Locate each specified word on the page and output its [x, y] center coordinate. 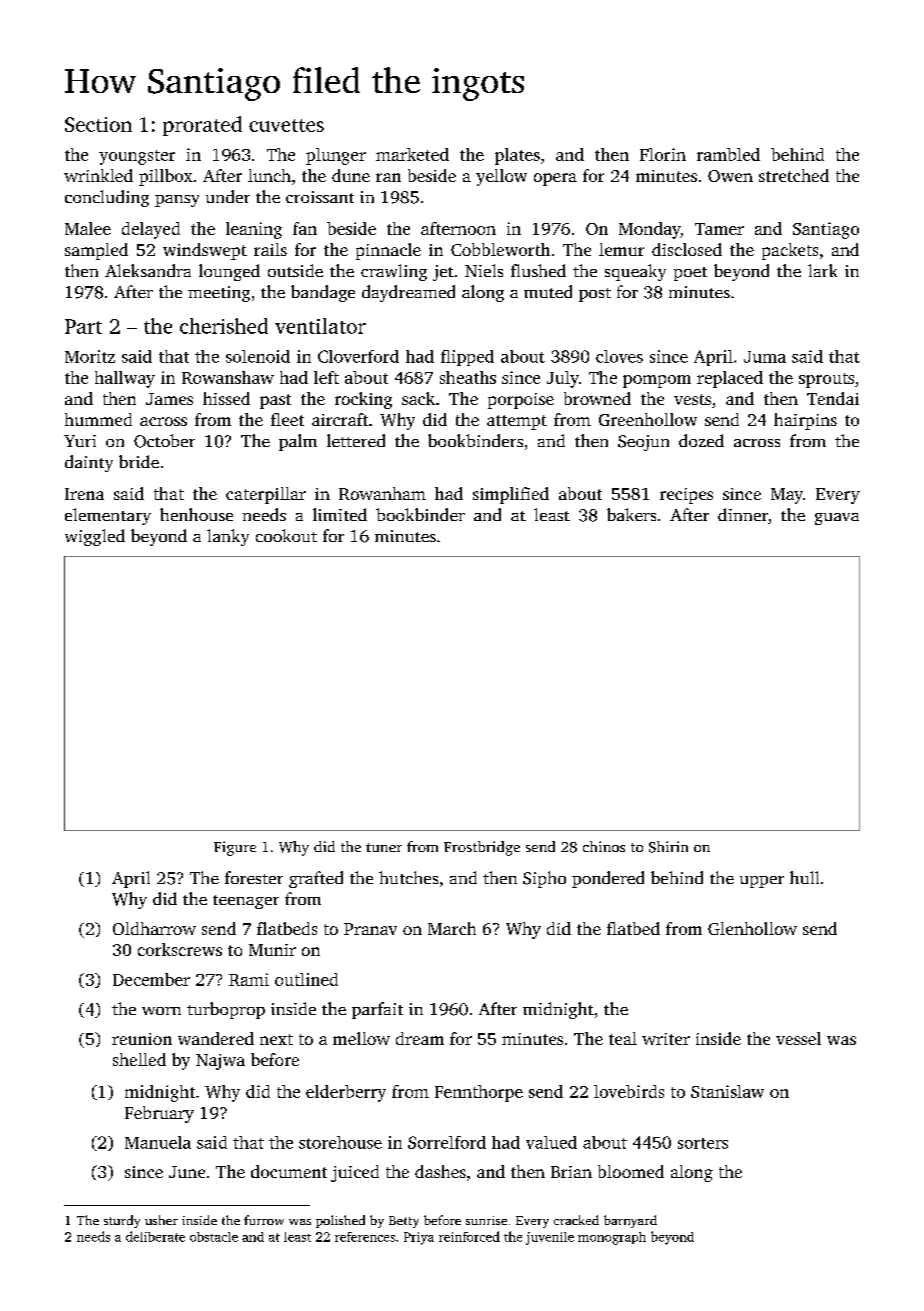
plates [517, 156]
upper [762, 882]
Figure [235, 848]
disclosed [687, 249]
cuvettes [286, 125]
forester [254, 877]
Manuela [158, 1142]
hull [804, 877]
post [595, 295]
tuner [384, 847]
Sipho [544, 879]
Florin [663, 154]
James [169, 399]
